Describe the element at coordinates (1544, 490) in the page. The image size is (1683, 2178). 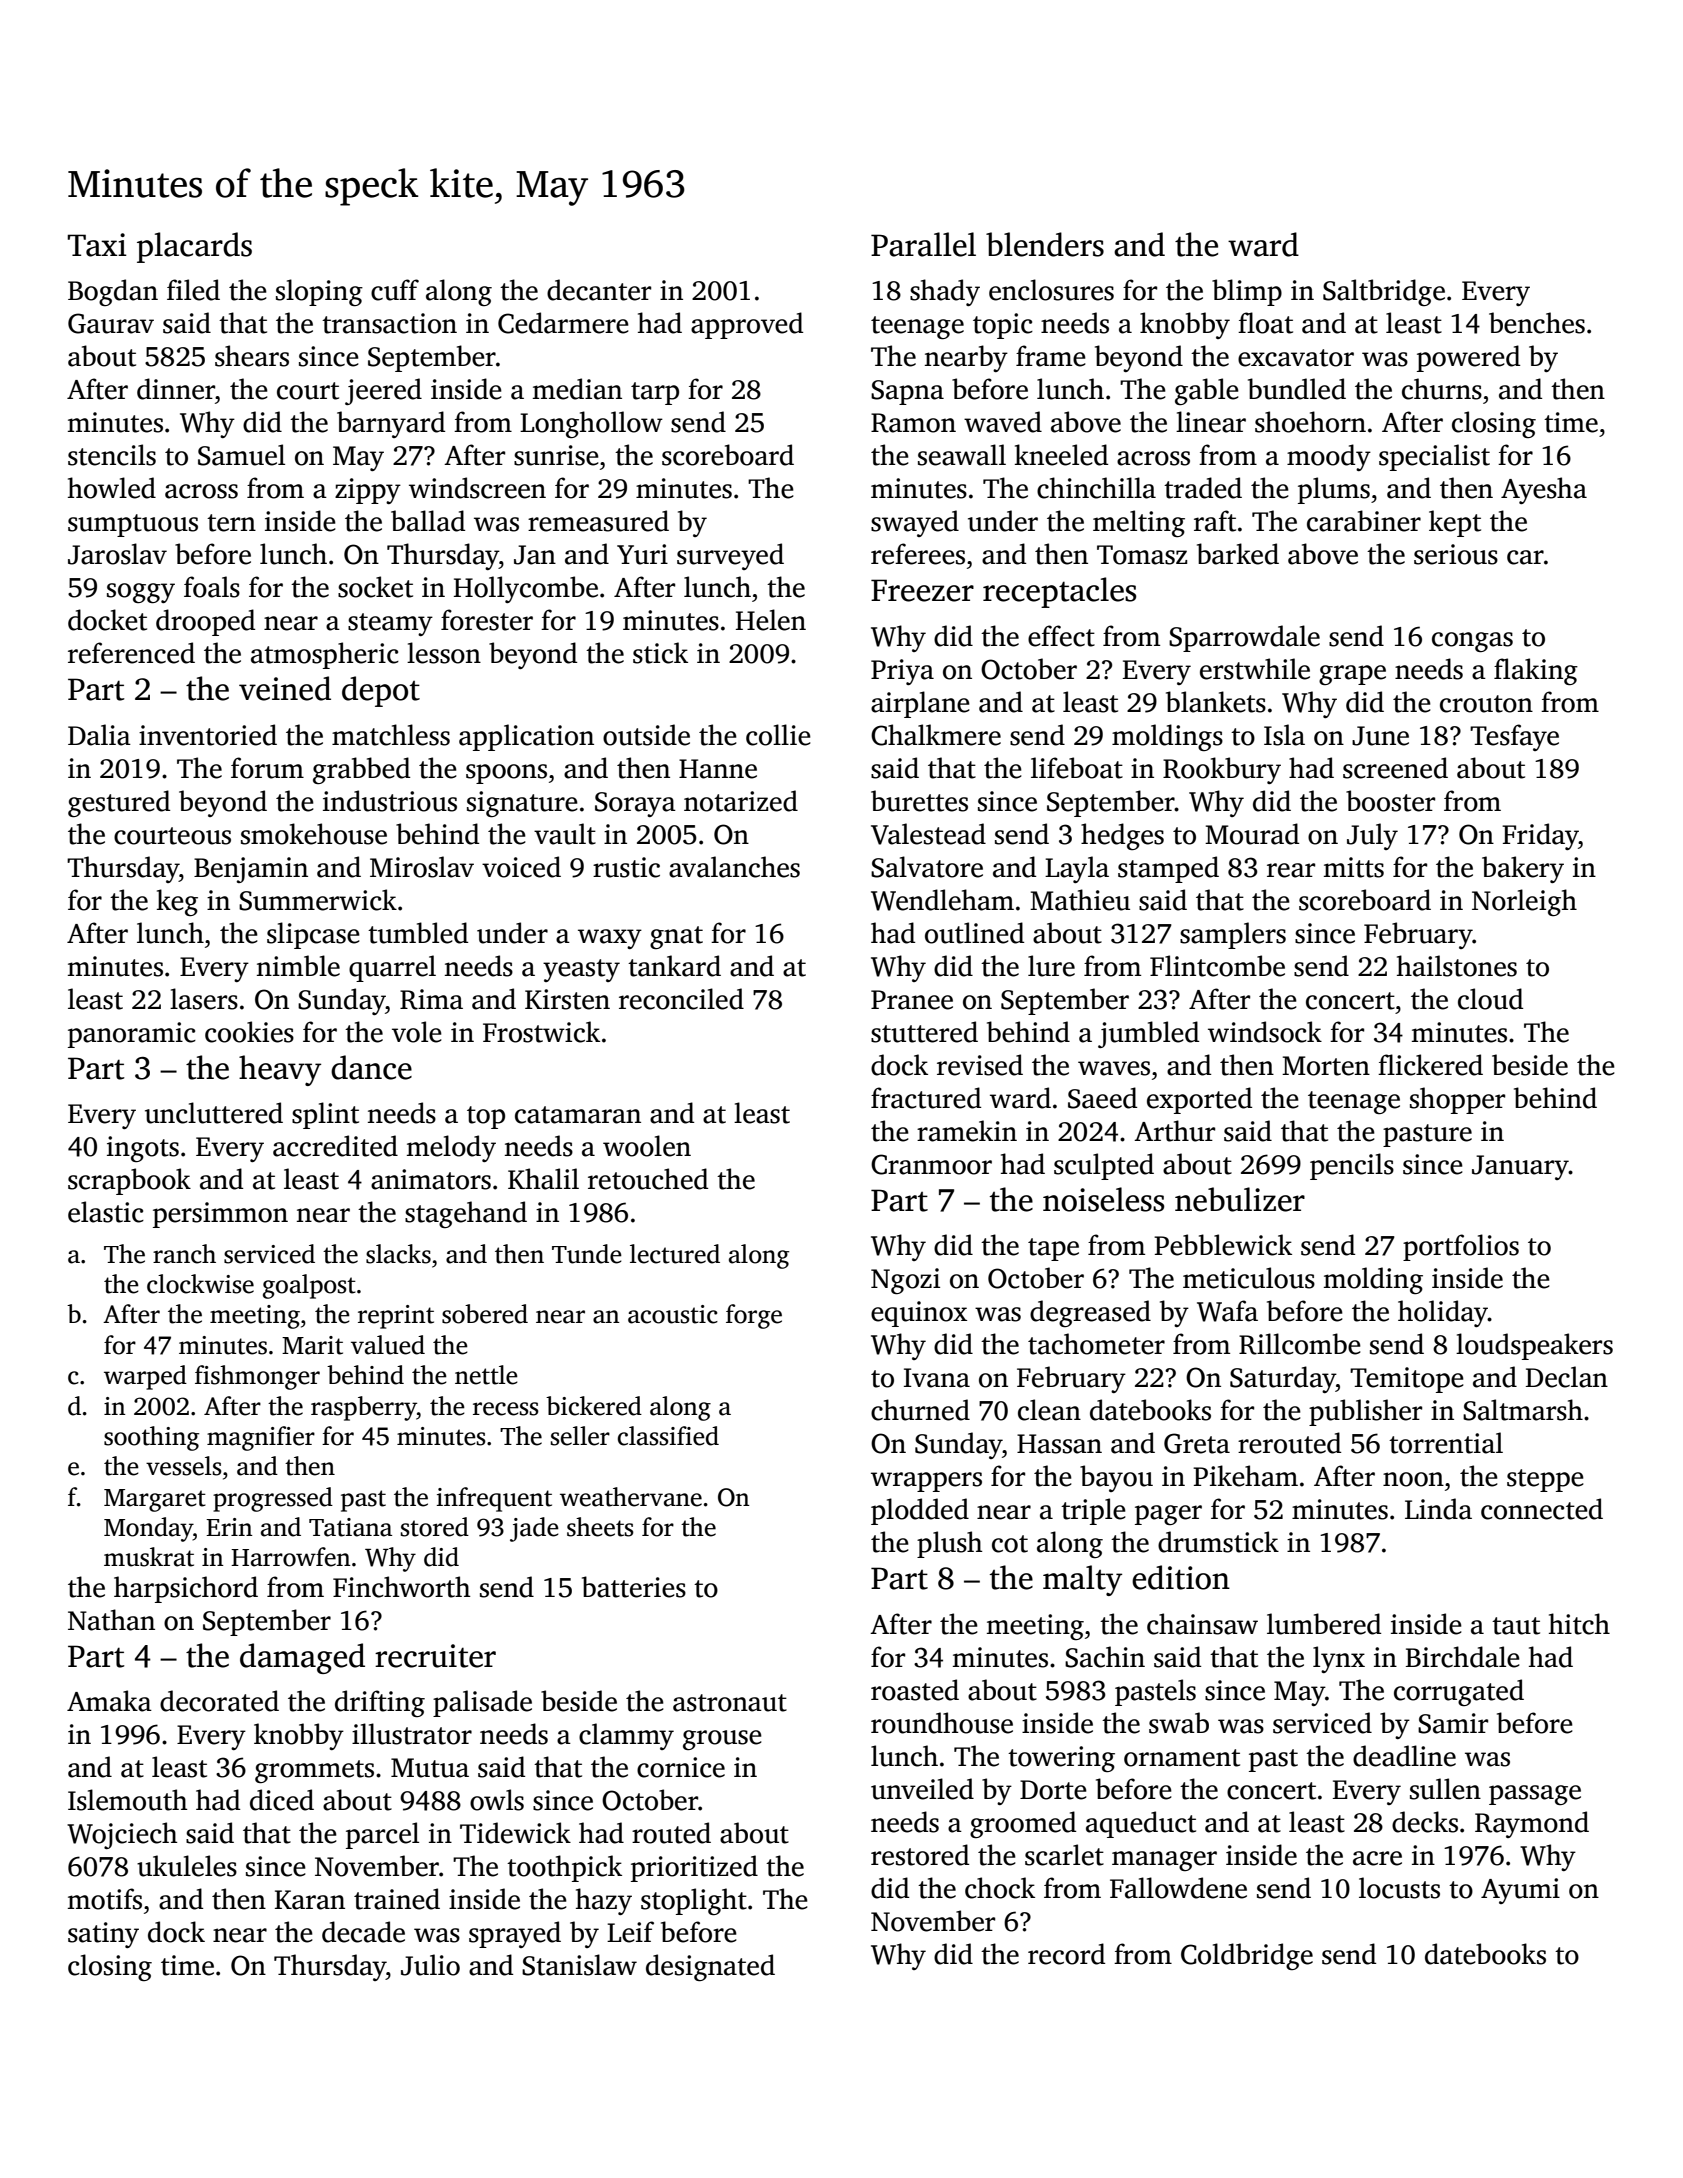
I see `Ayesha` at that location.
